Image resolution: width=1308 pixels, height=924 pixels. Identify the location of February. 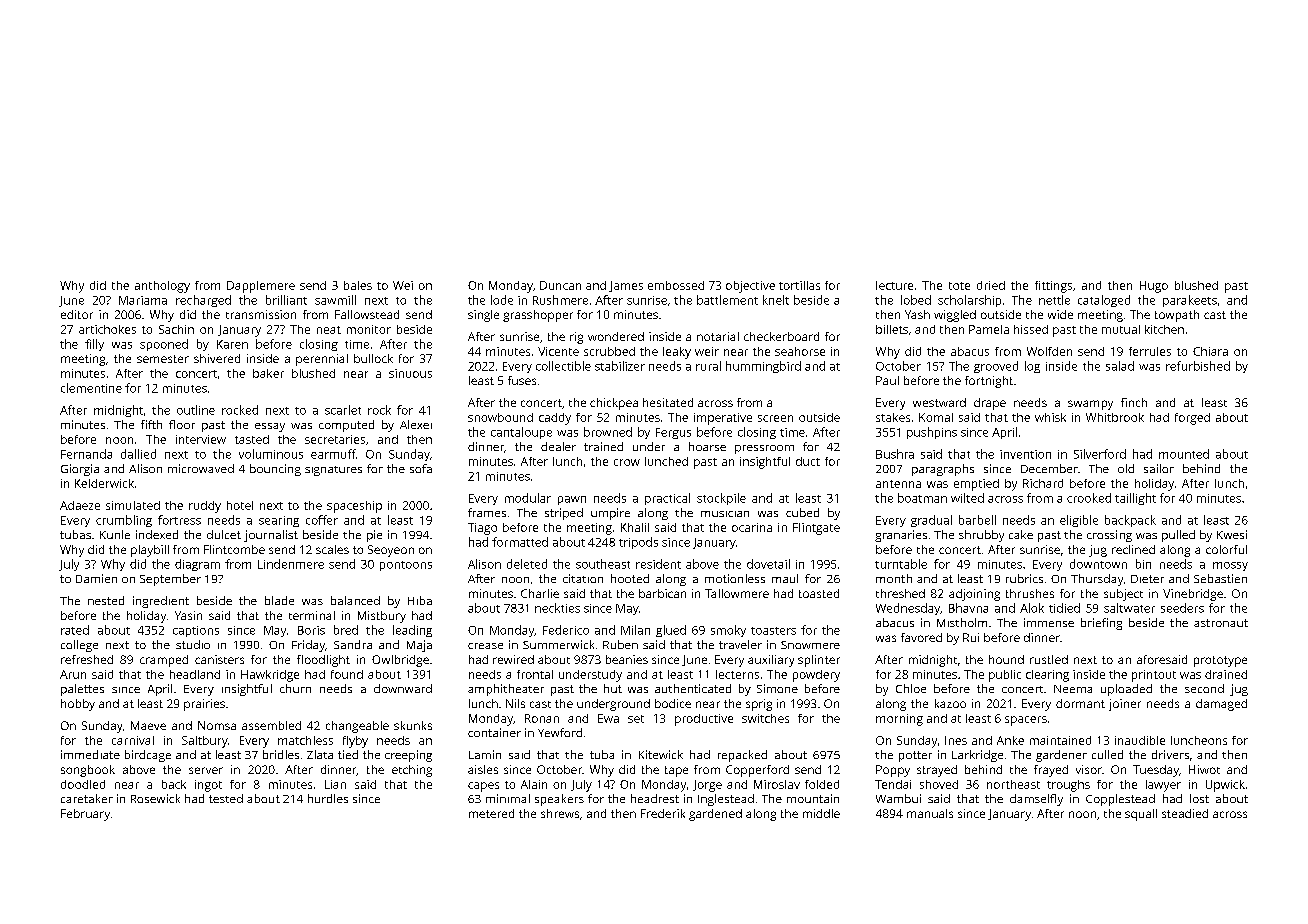
(85, 815).
